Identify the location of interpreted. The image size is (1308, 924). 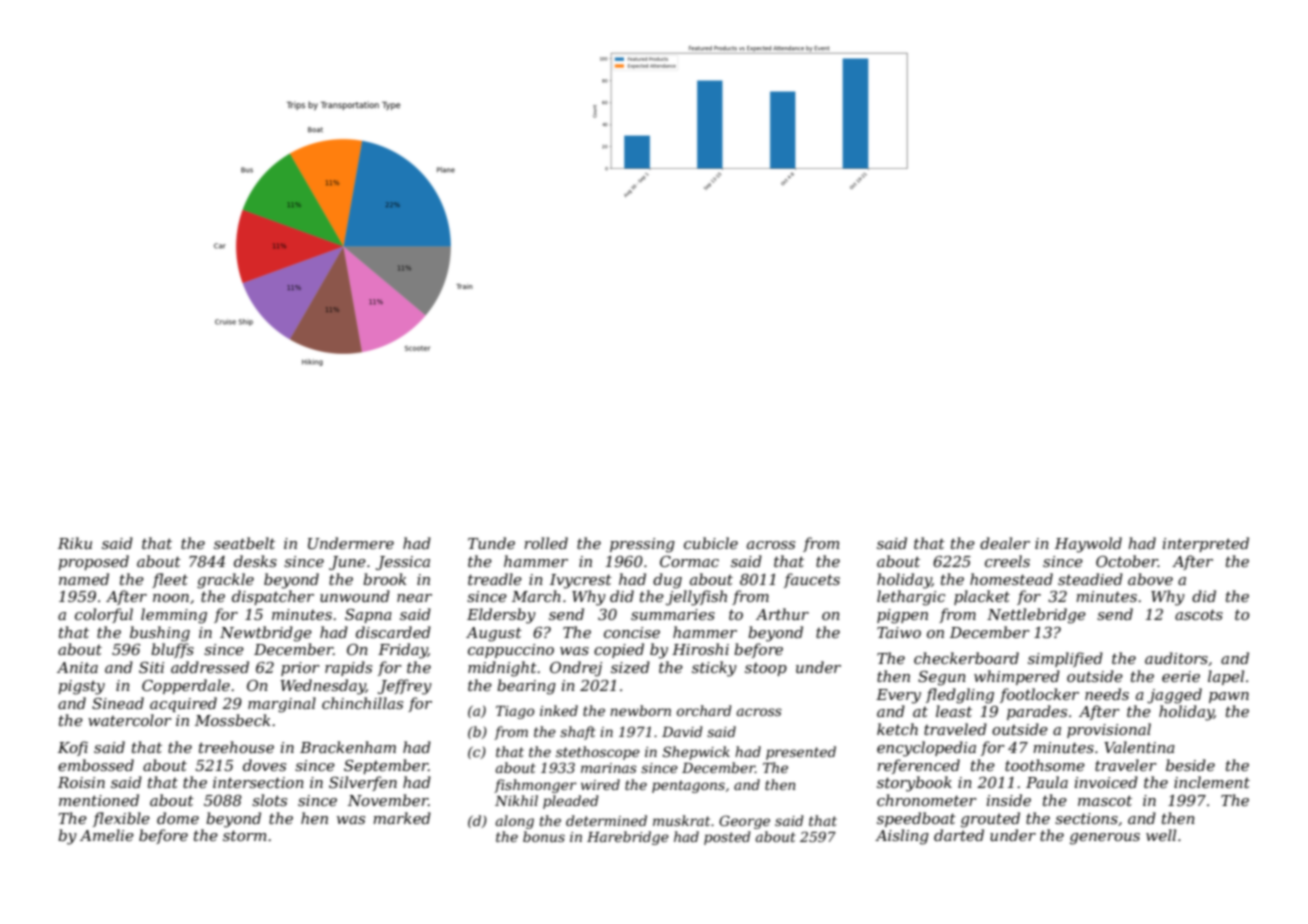
(1206, 544).
